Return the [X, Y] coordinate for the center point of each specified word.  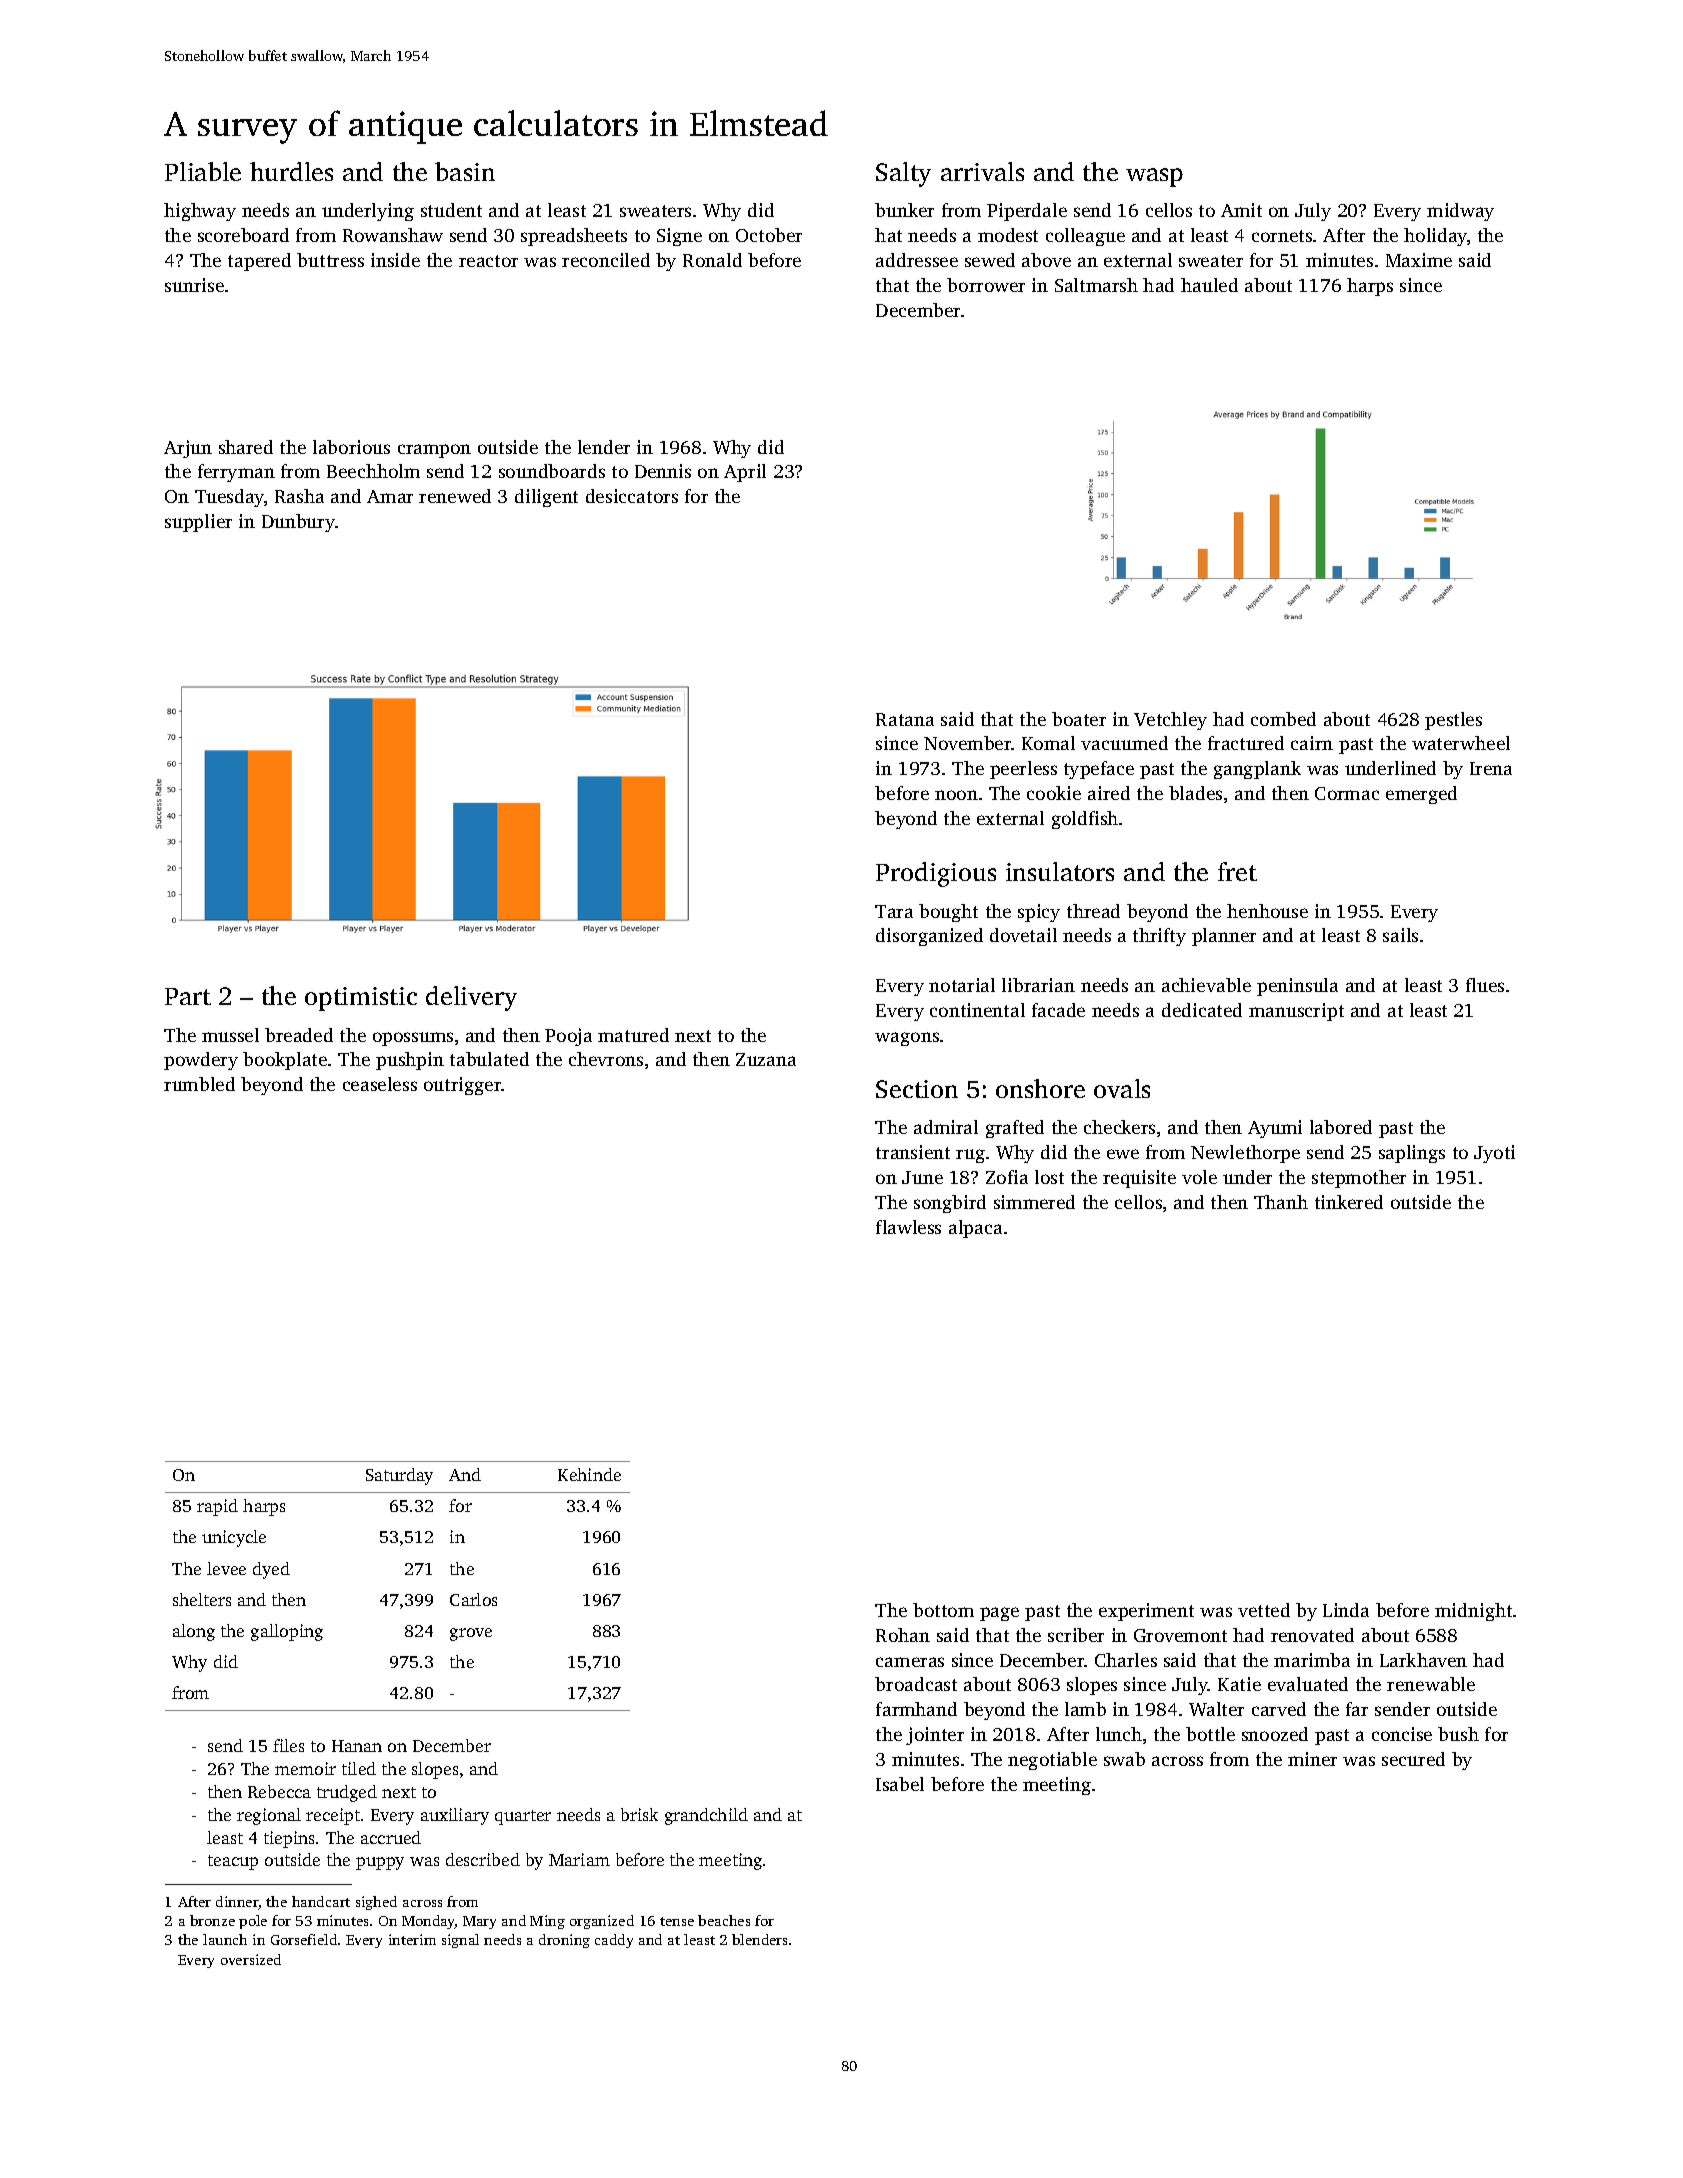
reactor [488, 261]
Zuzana [766, 1059]
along [194, 1632]
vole [1199, 1177]
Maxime [1419, 260]
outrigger [463, 1086]
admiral [946, 1127]
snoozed [1275, 1734]
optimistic [361, 999]
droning [564, 1941]
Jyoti [1494, 1154]
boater [1079, 719]
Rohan [903, 1635]
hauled [1209, 285]
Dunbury [298, 523]
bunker [904, 210]
